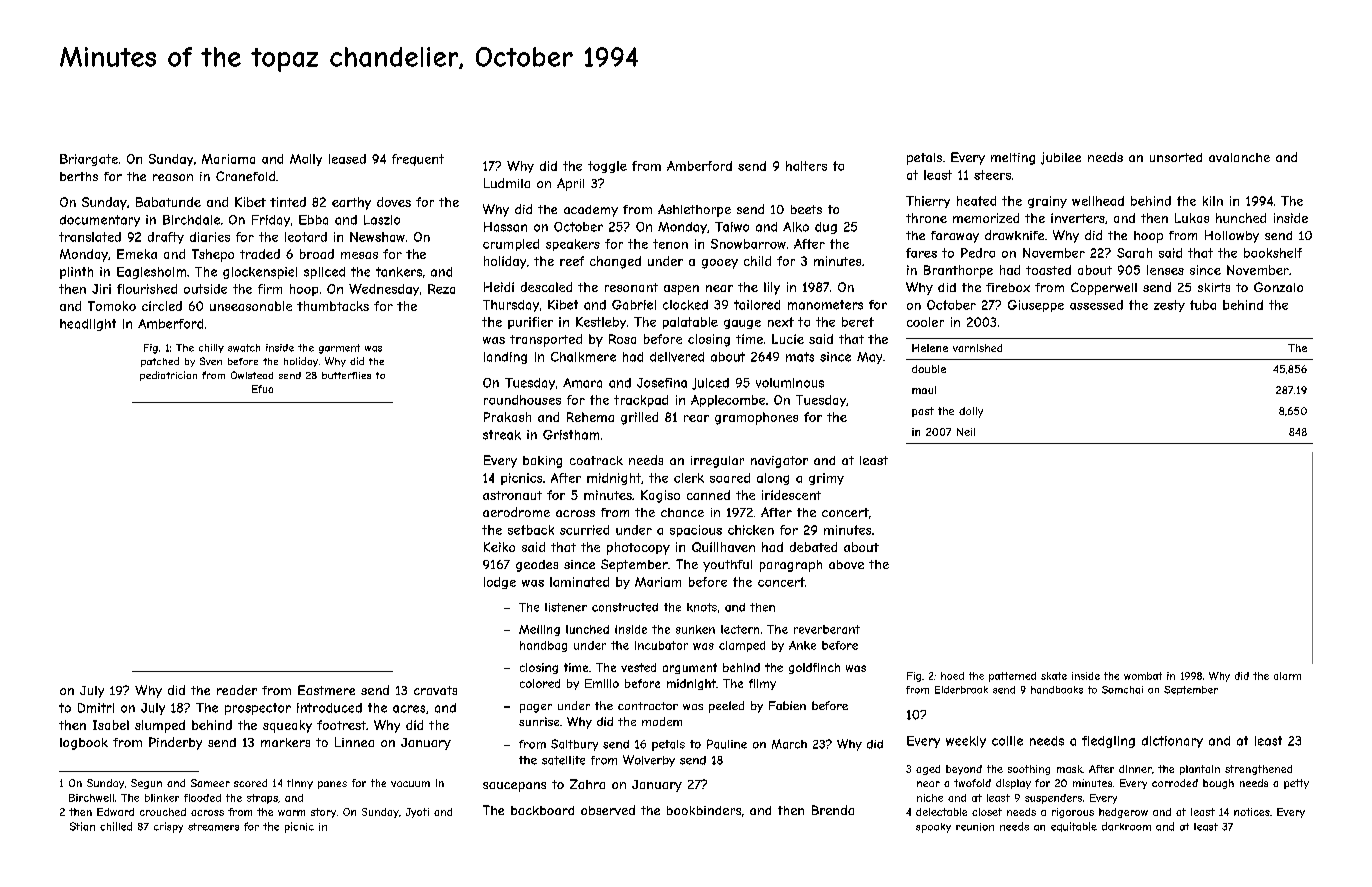 This document has width=1372, height=887. What do you see at coordinates (590, 417) in the document?
I see `Rehema` at bounding box center [590, 417].
